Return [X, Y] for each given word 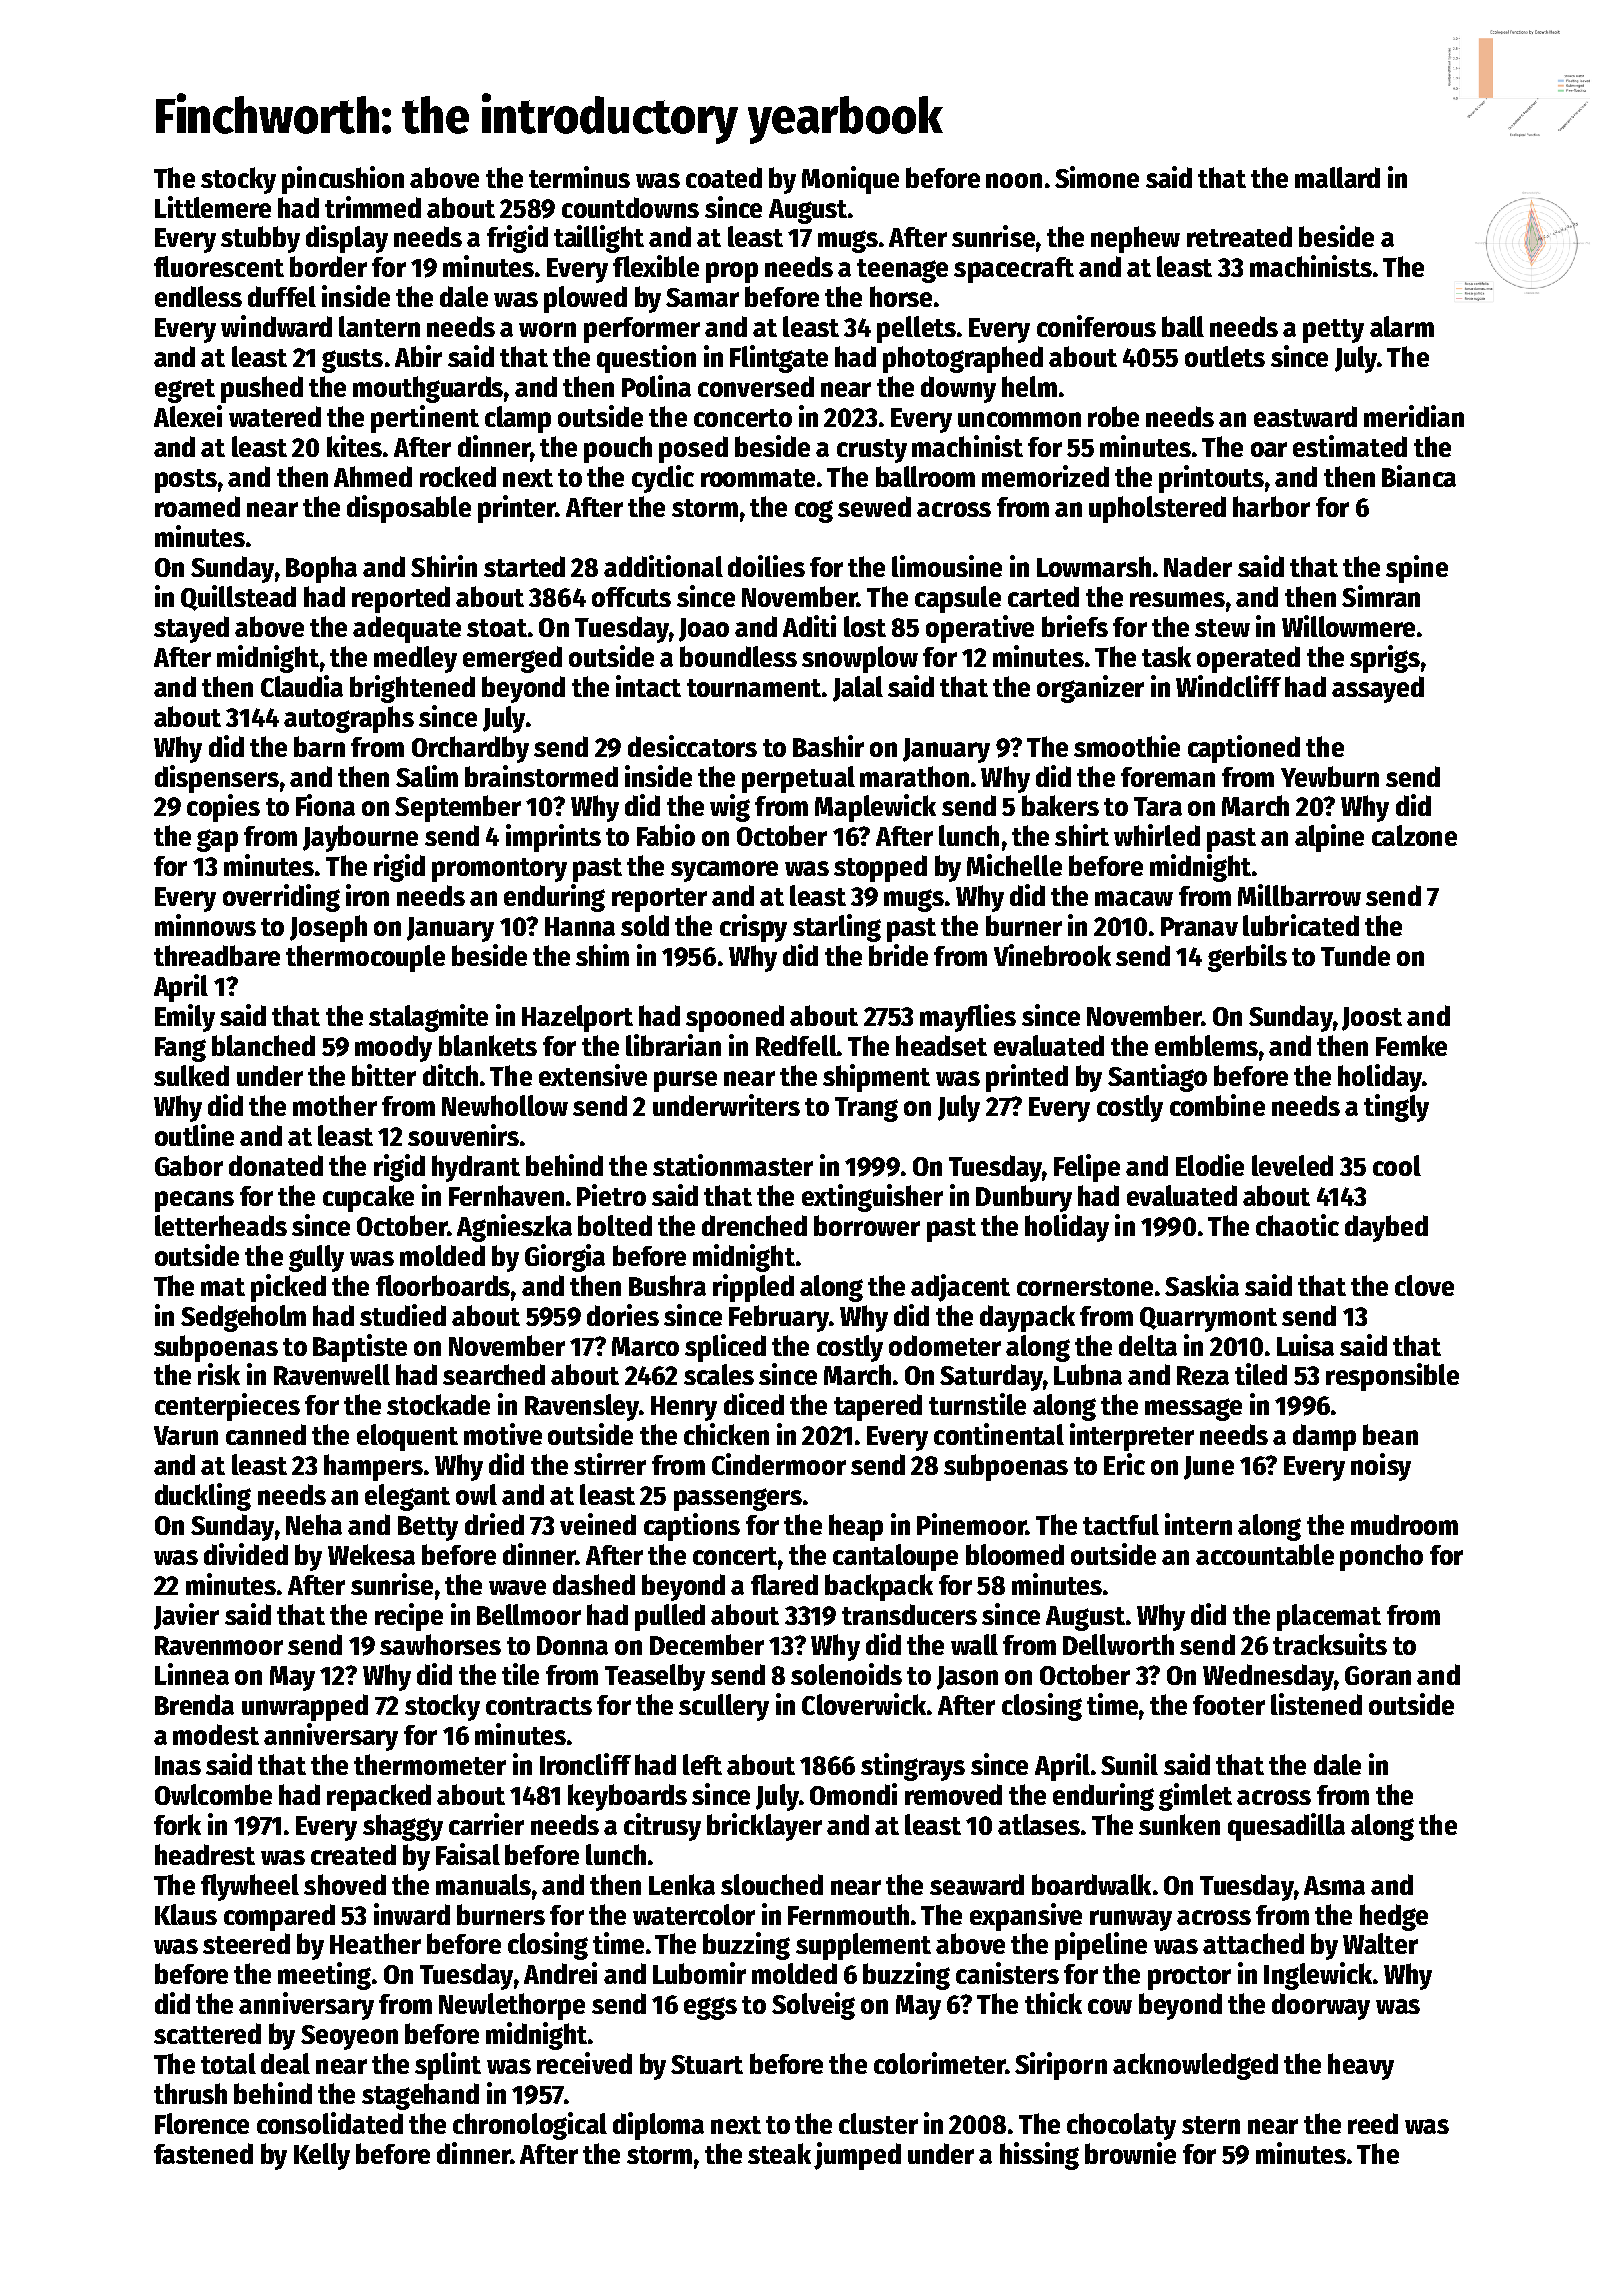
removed [953, 1794]
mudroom [1404, 1524]
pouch [618, 449]
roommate [758, 478]
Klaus [186, 1914]
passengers [738, 1499]
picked [288, 1288]
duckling [203, 1497]
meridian [1414, 416]
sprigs [1385, 659]
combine [1217, 1105]
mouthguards [428, 389]
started [524, 566]
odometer [945, 1345]
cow [1110, 2006]
